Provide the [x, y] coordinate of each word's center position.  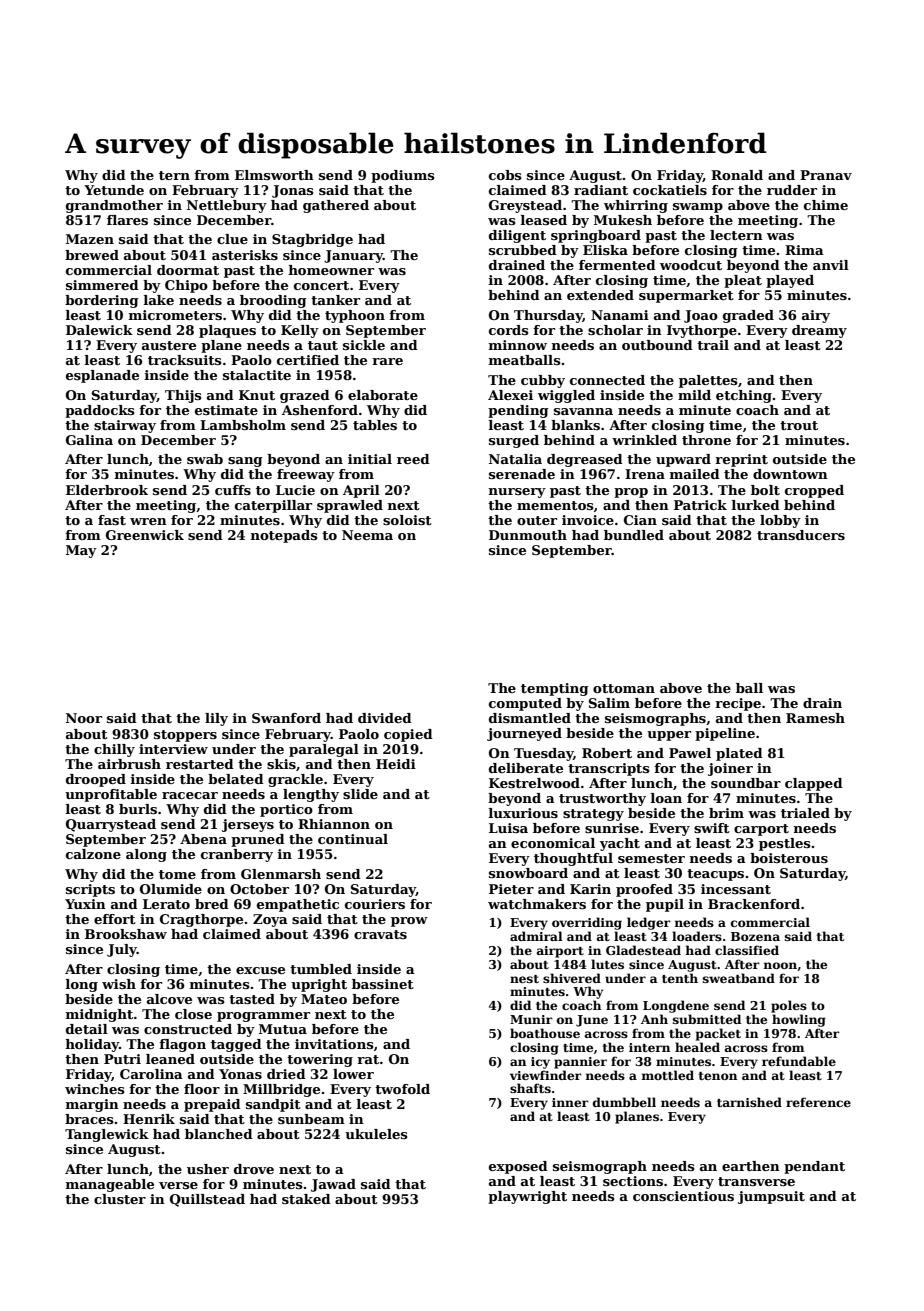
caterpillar [273, 506]
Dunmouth [528, 535]
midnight [99, 1015]
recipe [738, 704]
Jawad [333, 1185]
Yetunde [114, 190]
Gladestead [643, 950]
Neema [367, 535]
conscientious [683, 1196]
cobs [505, 175]
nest [524, 979]
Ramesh [815, 718]
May [81, 551]
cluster [120, 1199]
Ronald [737, 175]
